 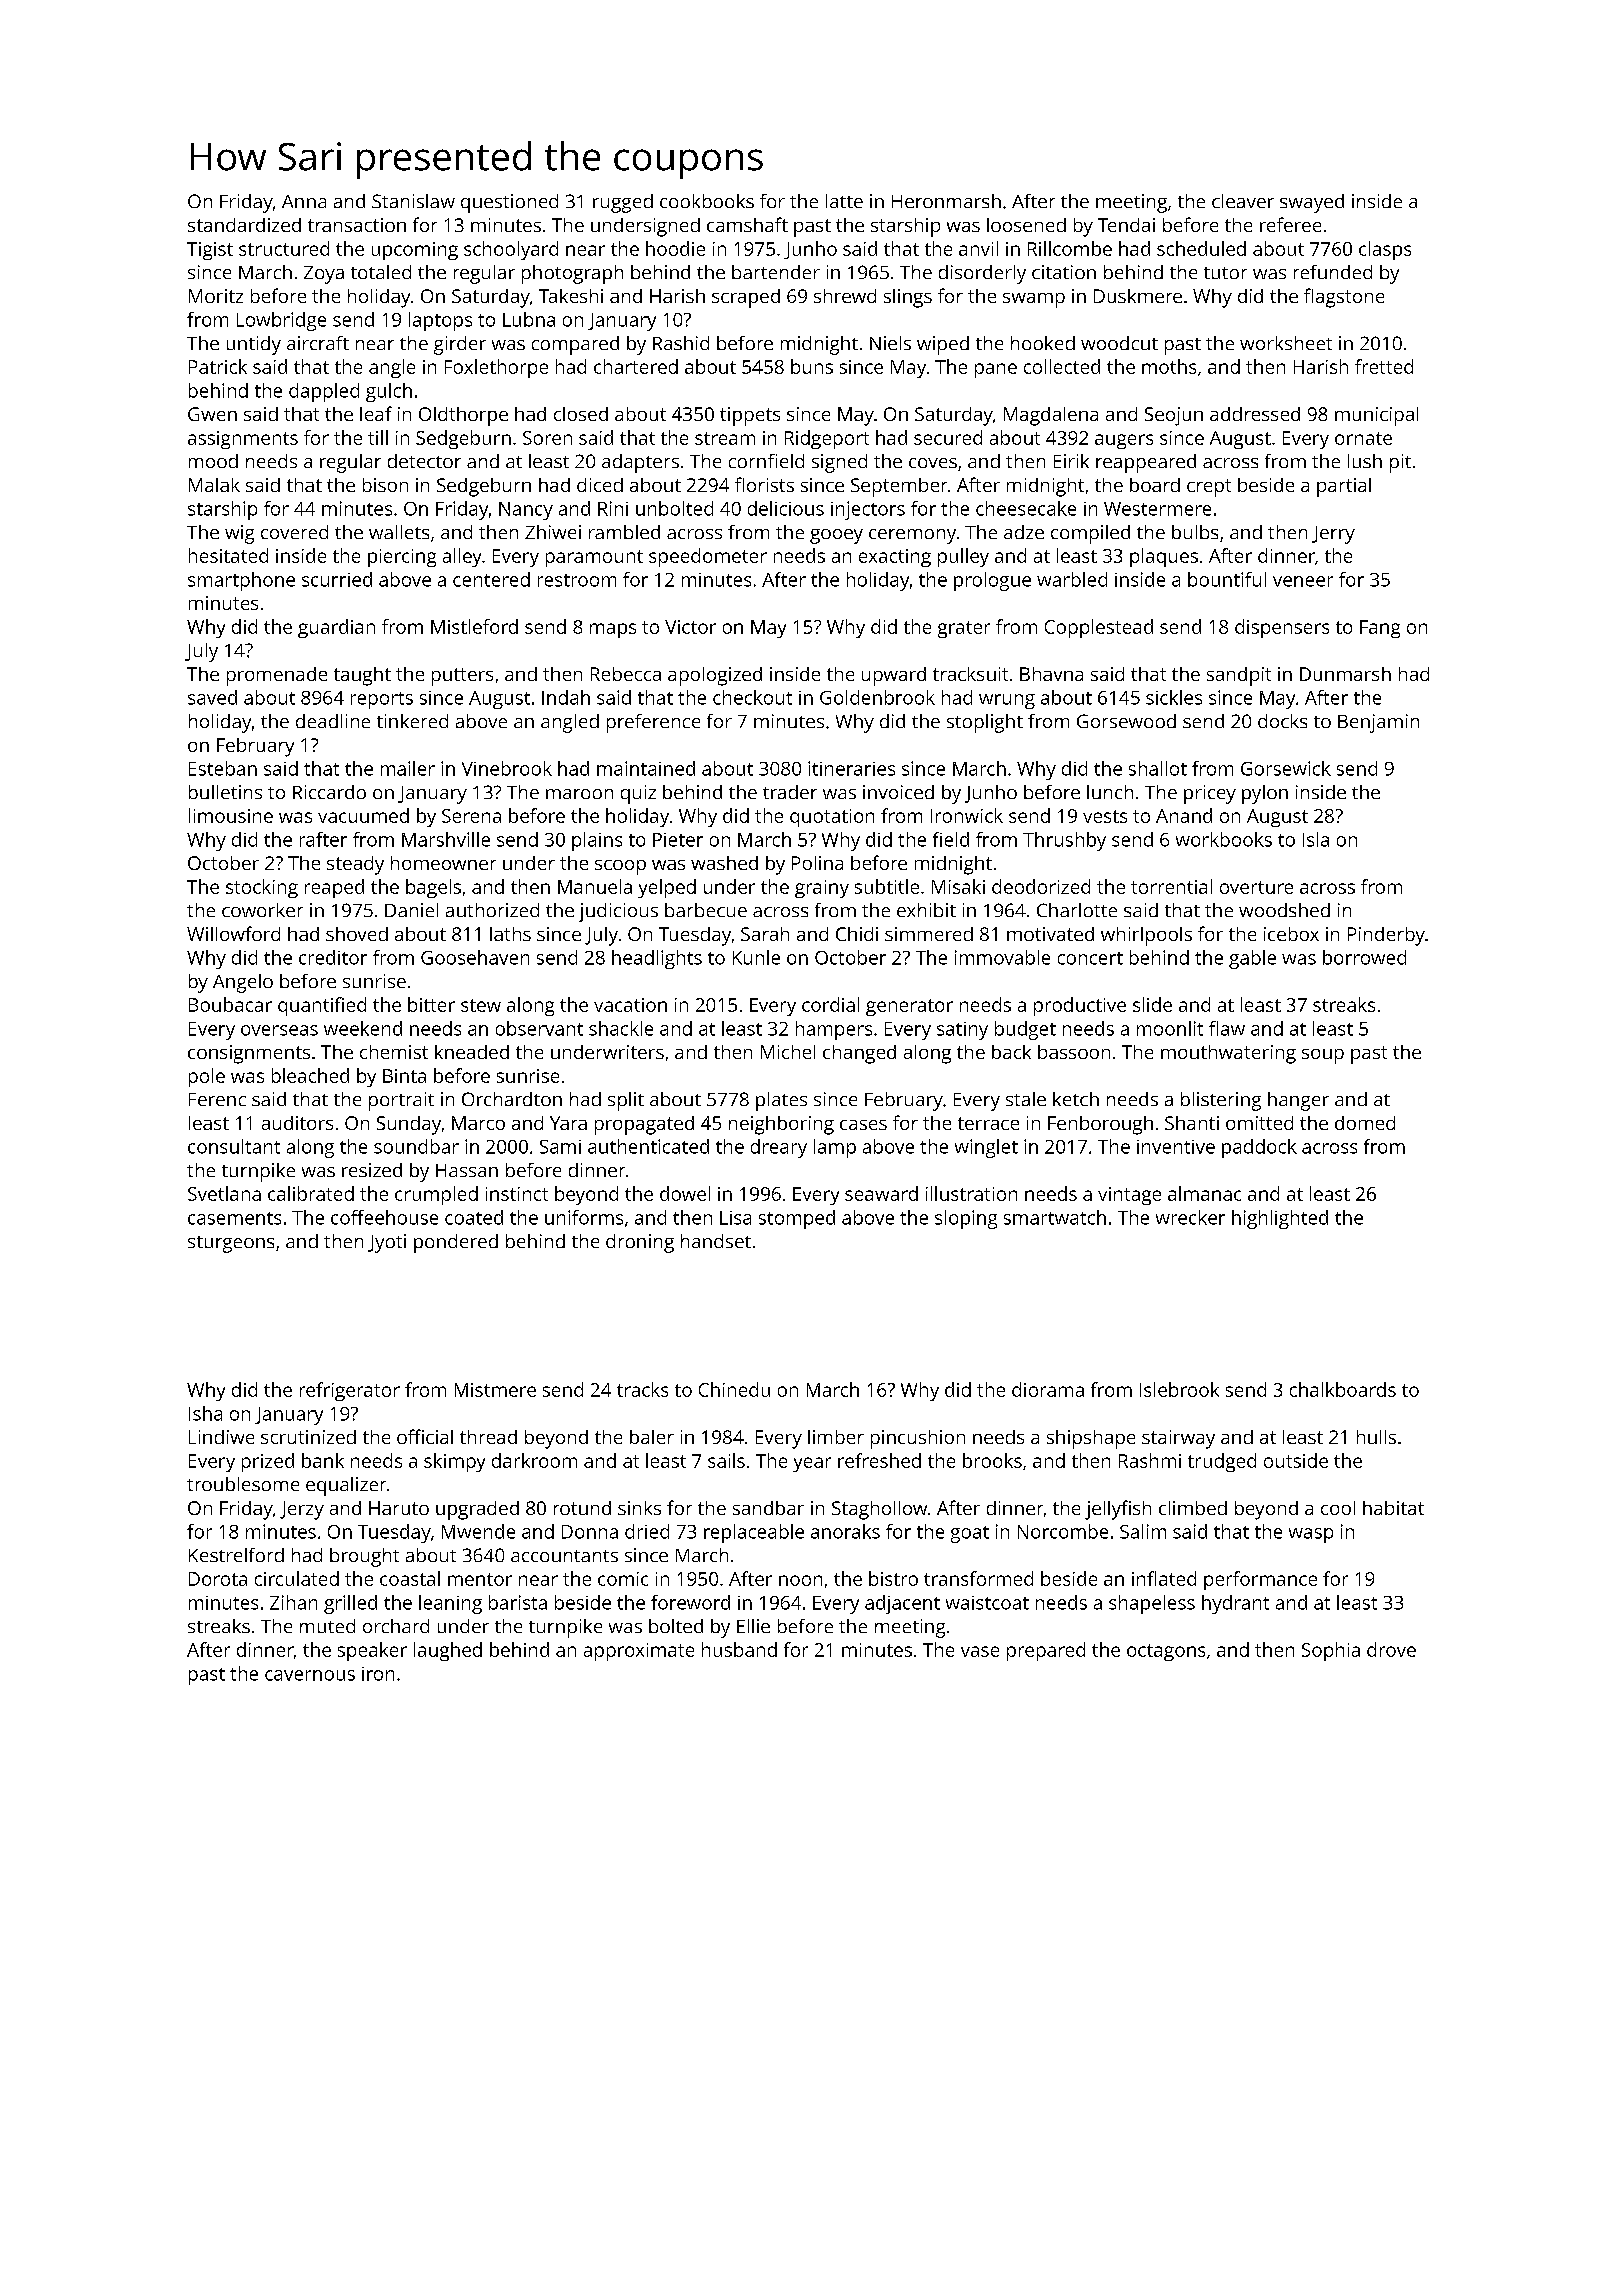 I want to click on cavernous, so click(x=310, y=1675).
